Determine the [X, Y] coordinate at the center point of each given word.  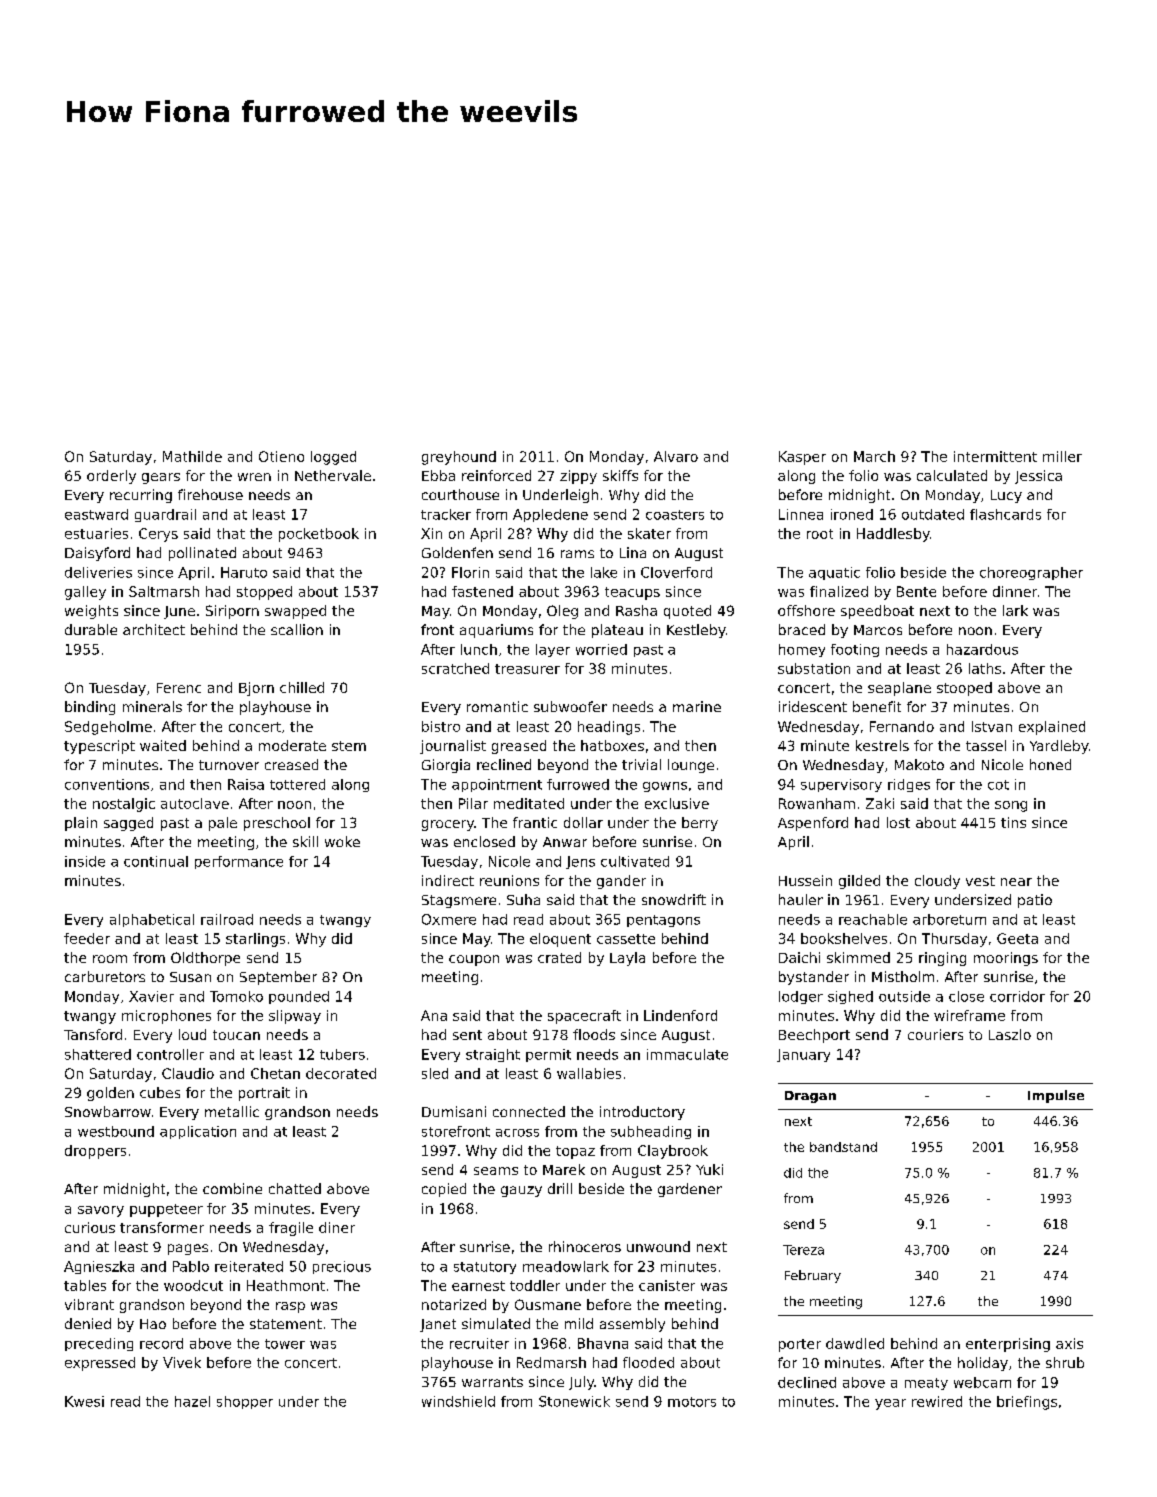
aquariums [496, 631]
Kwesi [84, 1401]
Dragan [810, 1097]
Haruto [244, 572]
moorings [1006, 959]
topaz [575, 1152]
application [198, 1132]
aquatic [834, 573]
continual [156, 861]
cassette [626, 939]
